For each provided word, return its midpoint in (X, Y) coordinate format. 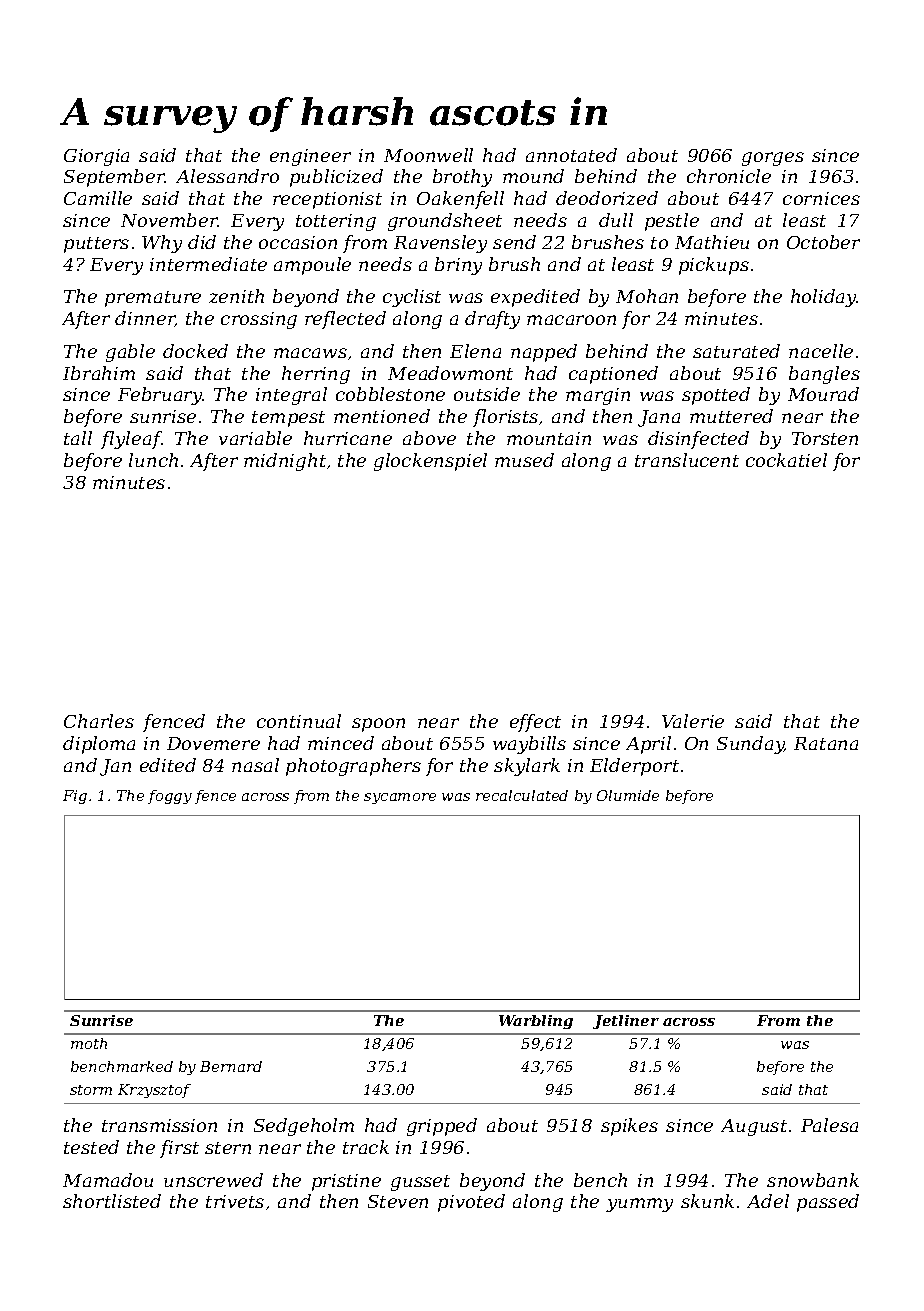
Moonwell (428, 155)
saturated (736, 351)
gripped (442, 1127)
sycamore (400, 798)
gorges (773, 159)
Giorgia (96, 157)
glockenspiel (430, 462)
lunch (153, 460)
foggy (170, 797)
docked (195, 351)
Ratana (826, 743)
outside (487, 394)
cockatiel (786, 460)
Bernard (231, 1066)
